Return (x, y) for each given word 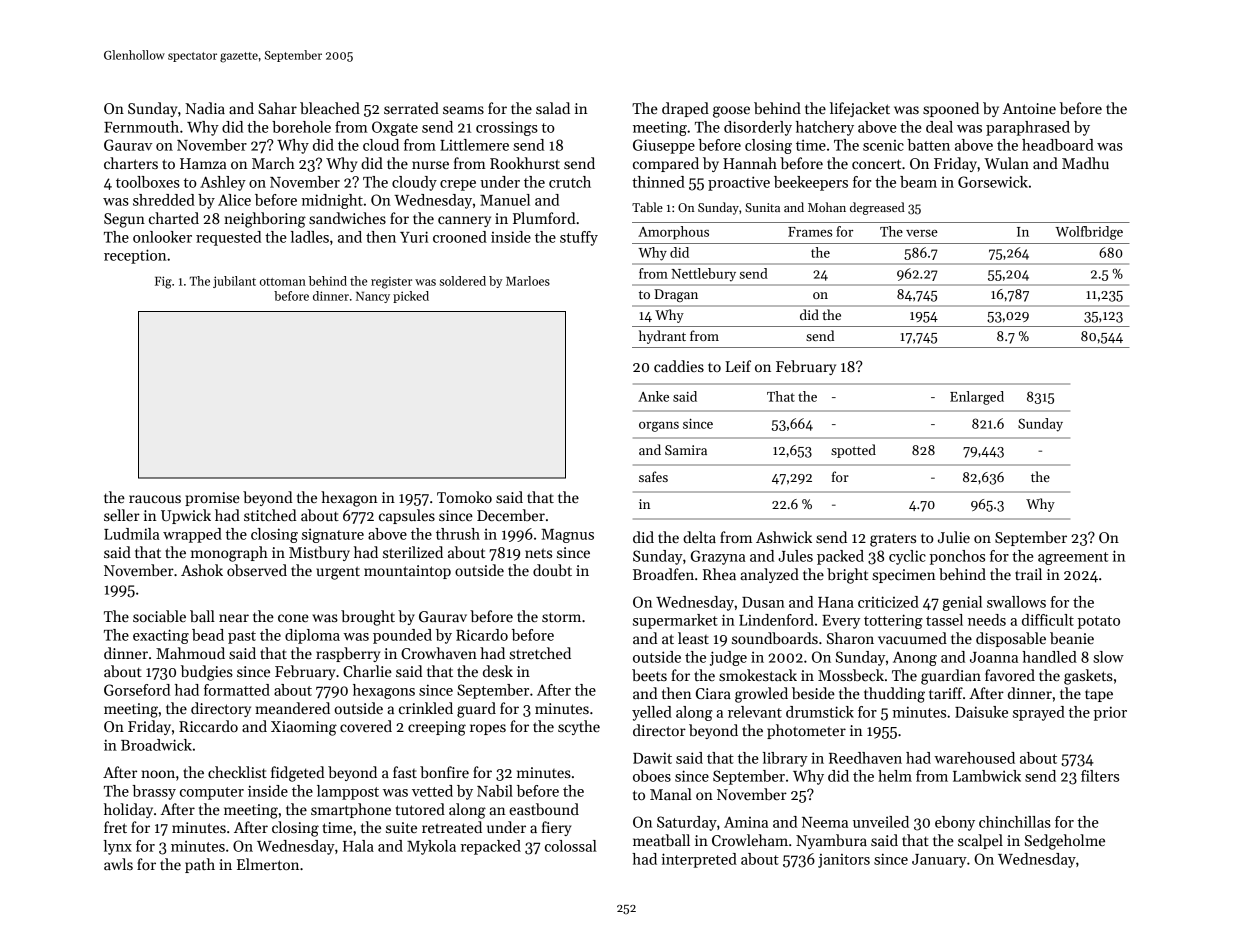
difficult (1048, 620)
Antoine (1029, 108)
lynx (117, 847)
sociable (159, 616)
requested (228, 238)
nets (538, 553)
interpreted (699, 860)
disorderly (758, 128)
